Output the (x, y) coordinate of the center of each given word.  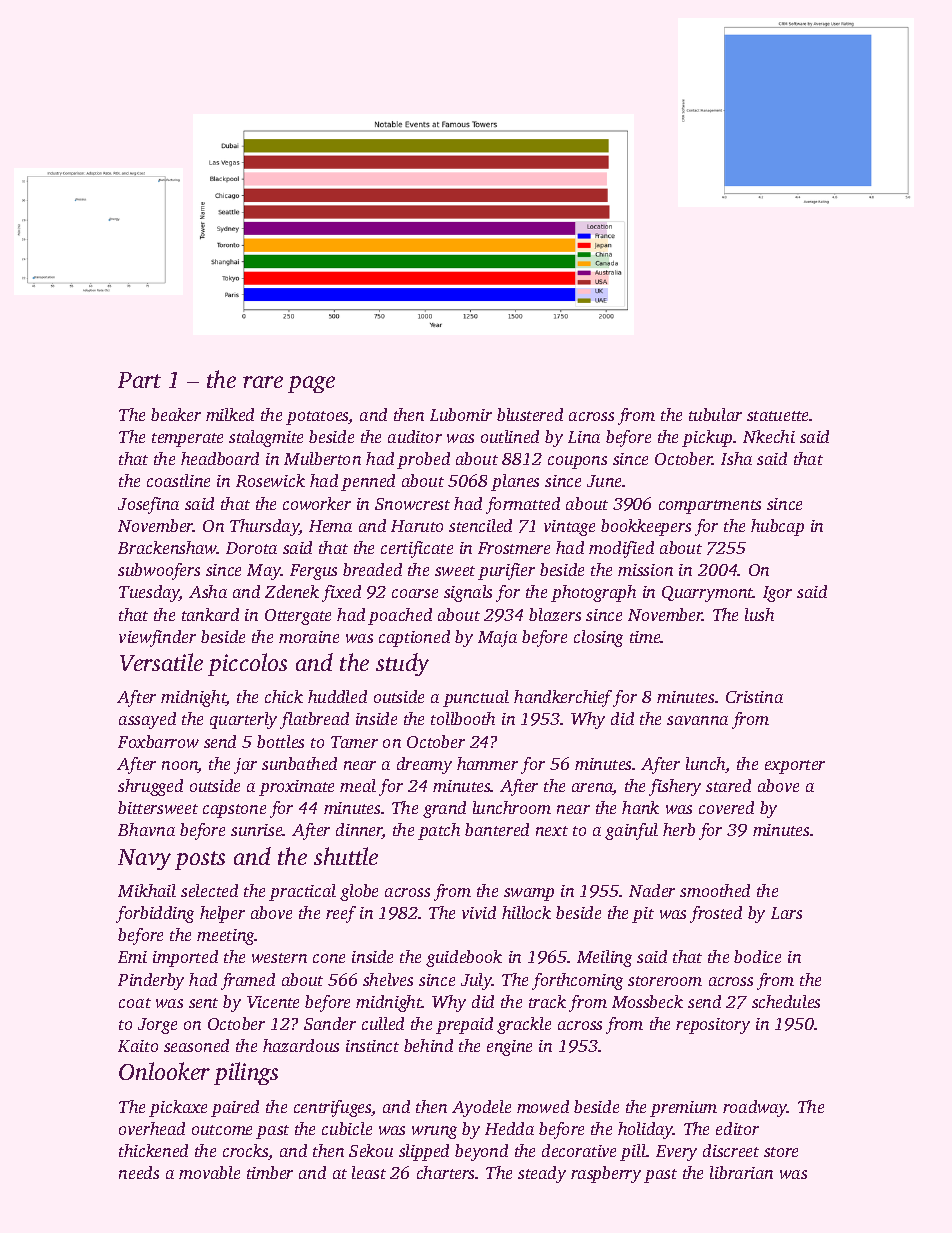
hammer (487, 763)
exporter (795, 767)
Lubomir (461, 414)
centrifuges (333, 1108)
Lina (584, 437)
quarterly (243, 720)
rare (263, 382)
